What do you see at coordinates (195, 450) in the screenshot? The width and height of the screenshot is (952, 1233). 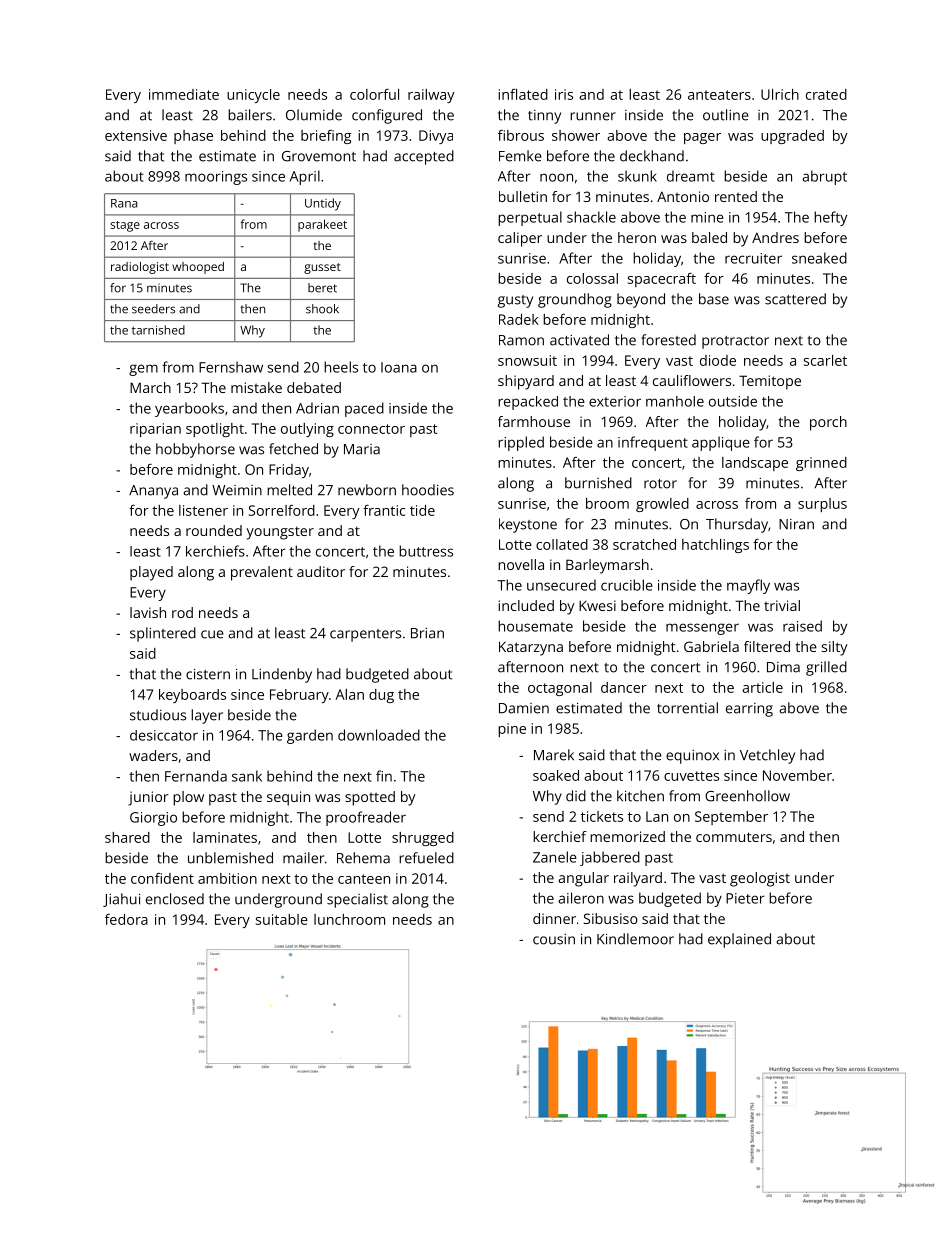 I see `hobbyhorse` at bounding box center [195, 450].
